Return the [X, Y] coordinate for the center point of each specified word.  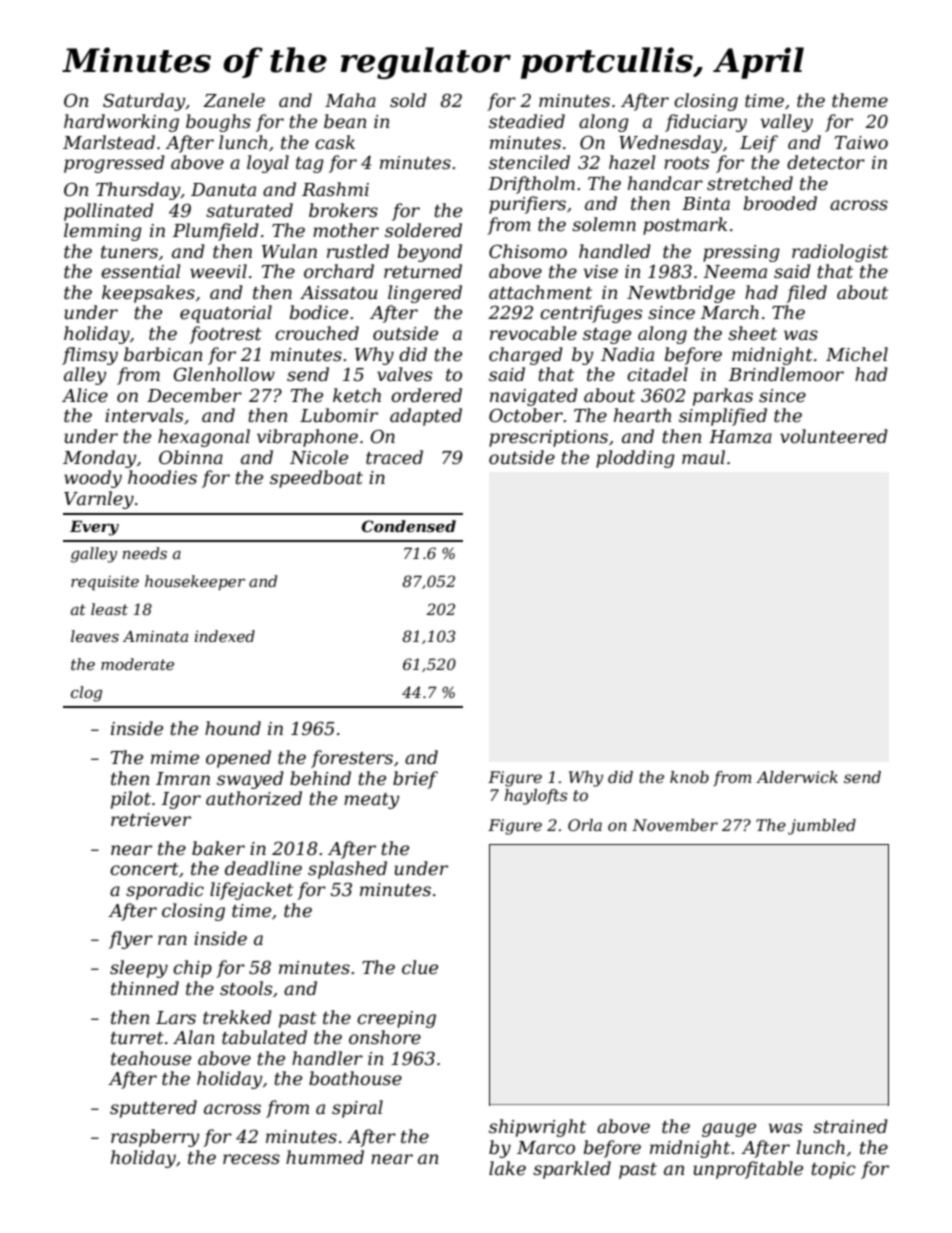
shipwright [537, 1128]
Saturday [144, 102]
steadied [527, 121]
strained [850, 1126]
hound [233, 728]
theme [860, 100]
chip [192, 969]
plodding [635, 459]
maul [703, 457]
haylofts [536, 797]
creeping [396, 1019]
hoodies [162, 477]
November [675, 825]
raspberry [155, 1138]
